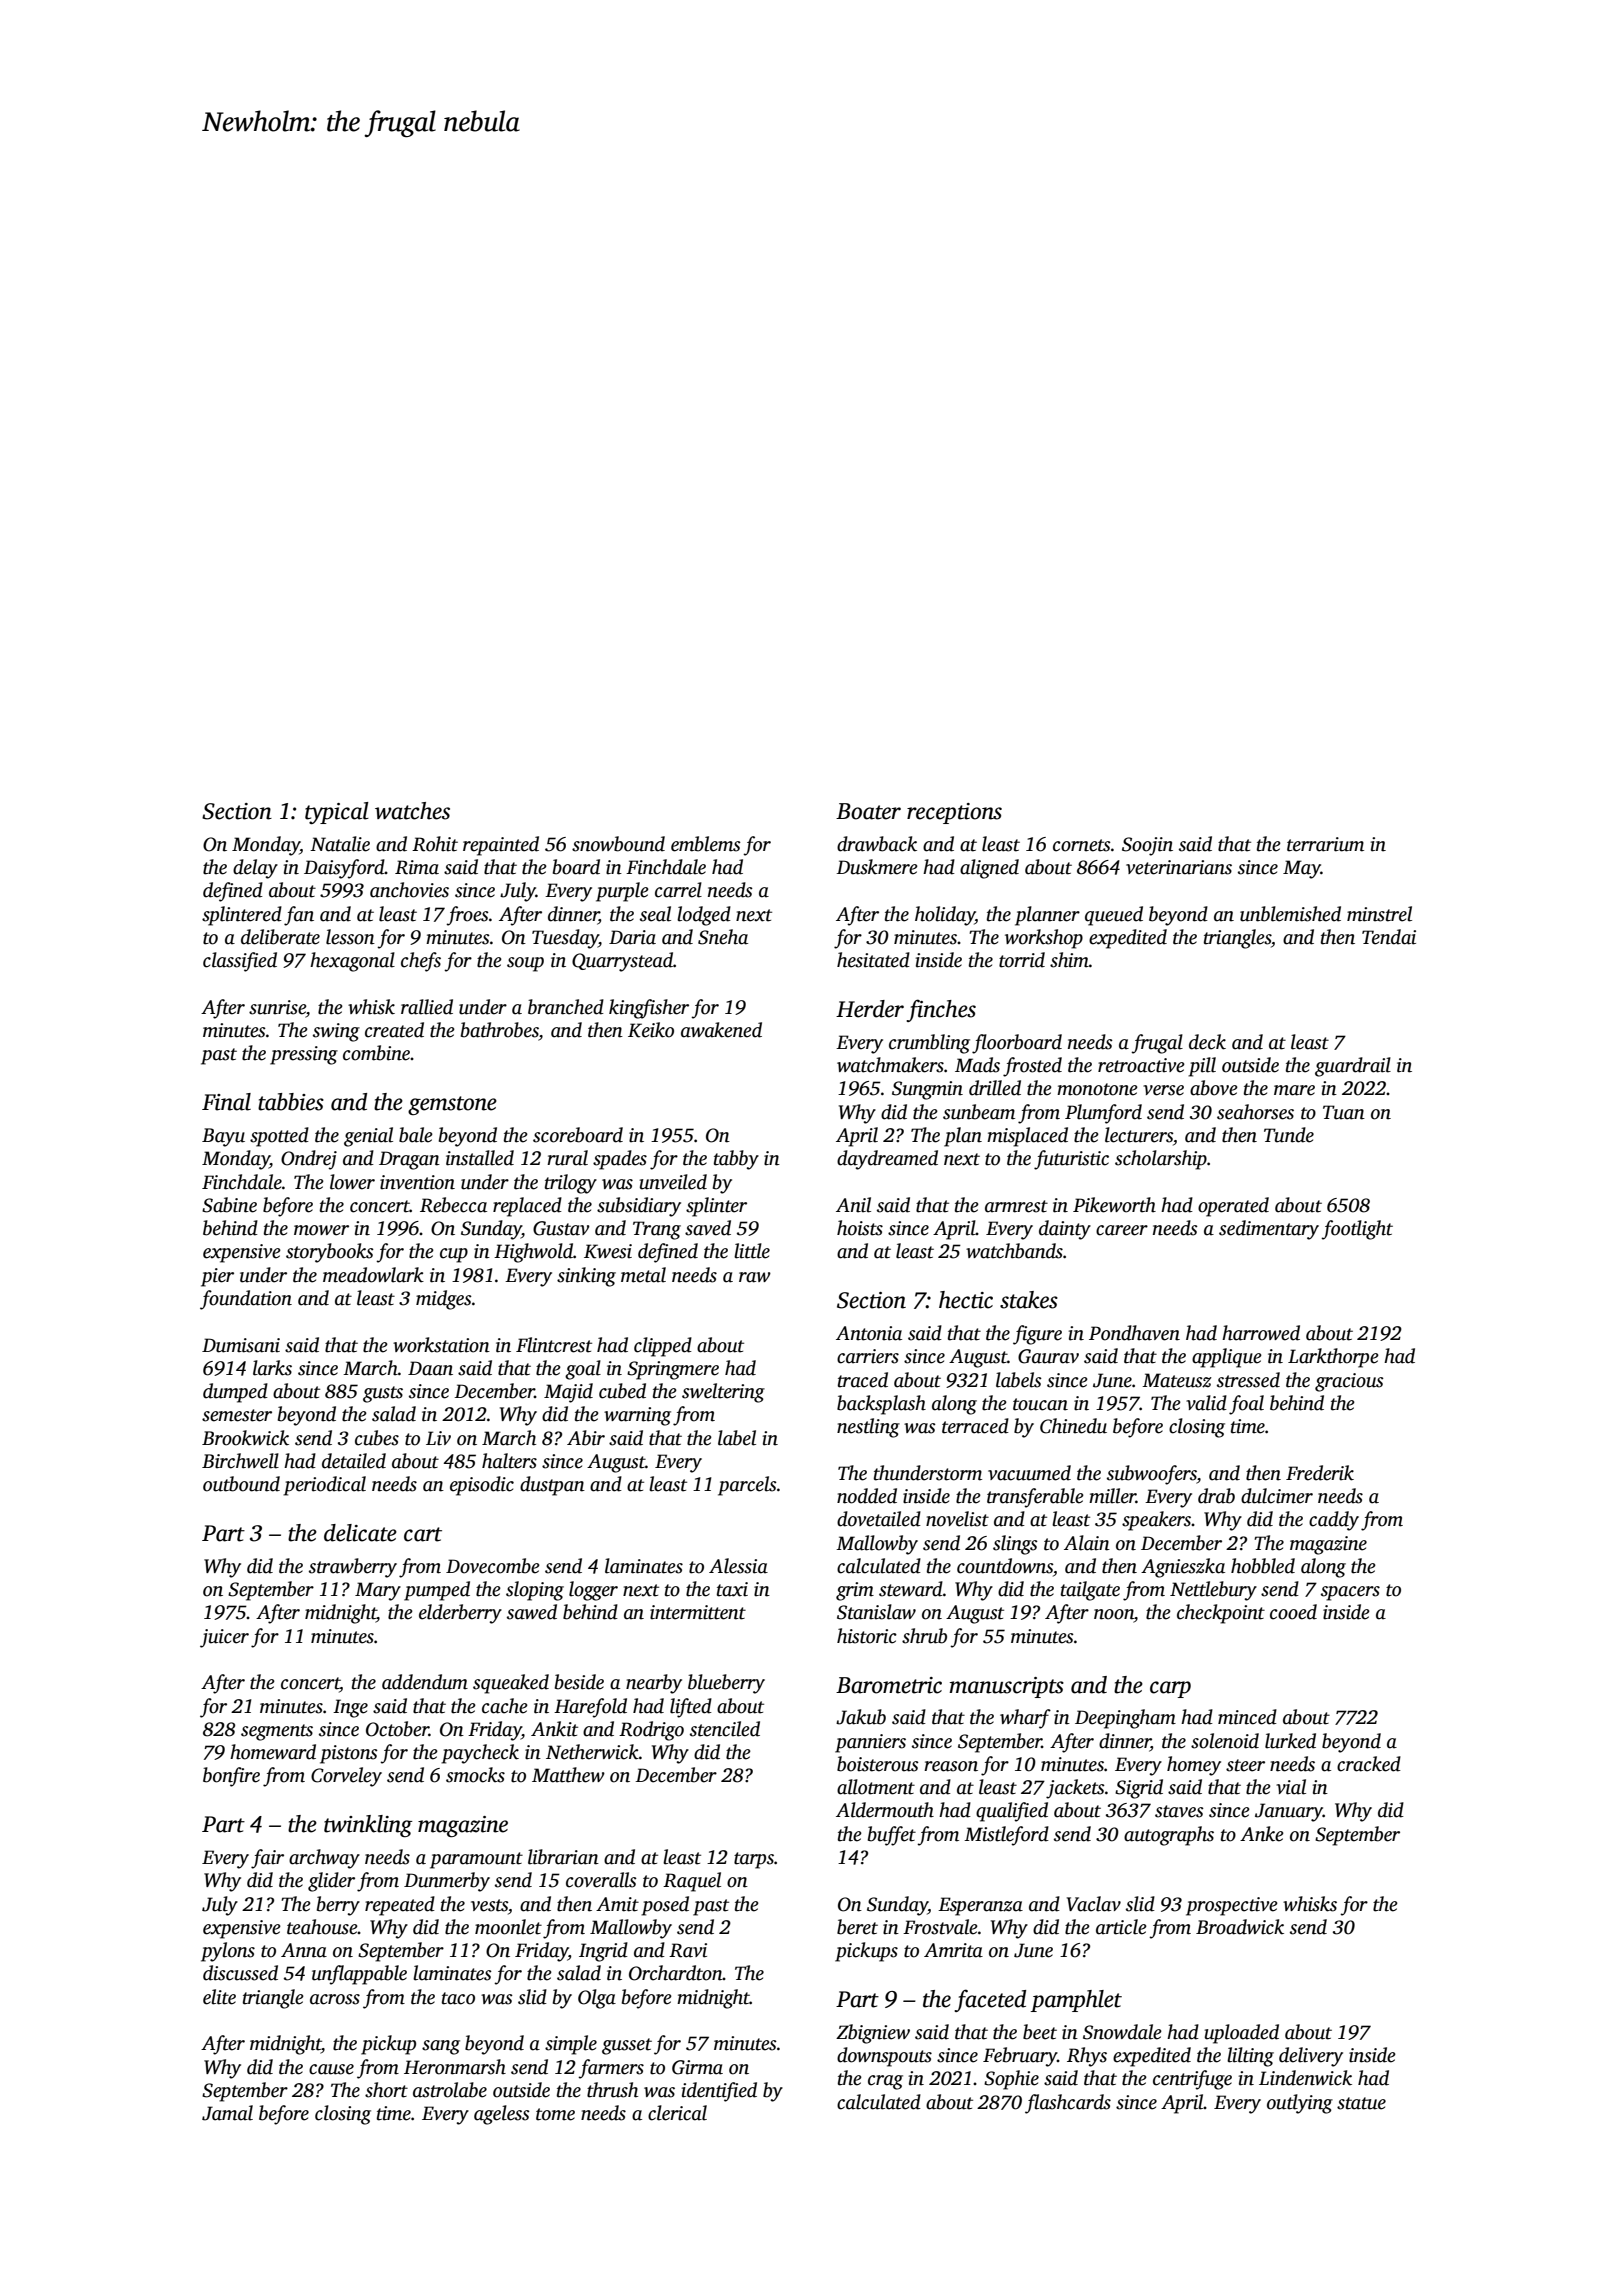 Image resolution: width=1620 pixels, height=2292 pixels. Describe the element at coordinates (1289, 1812) in the page. I see `January` at that location.
